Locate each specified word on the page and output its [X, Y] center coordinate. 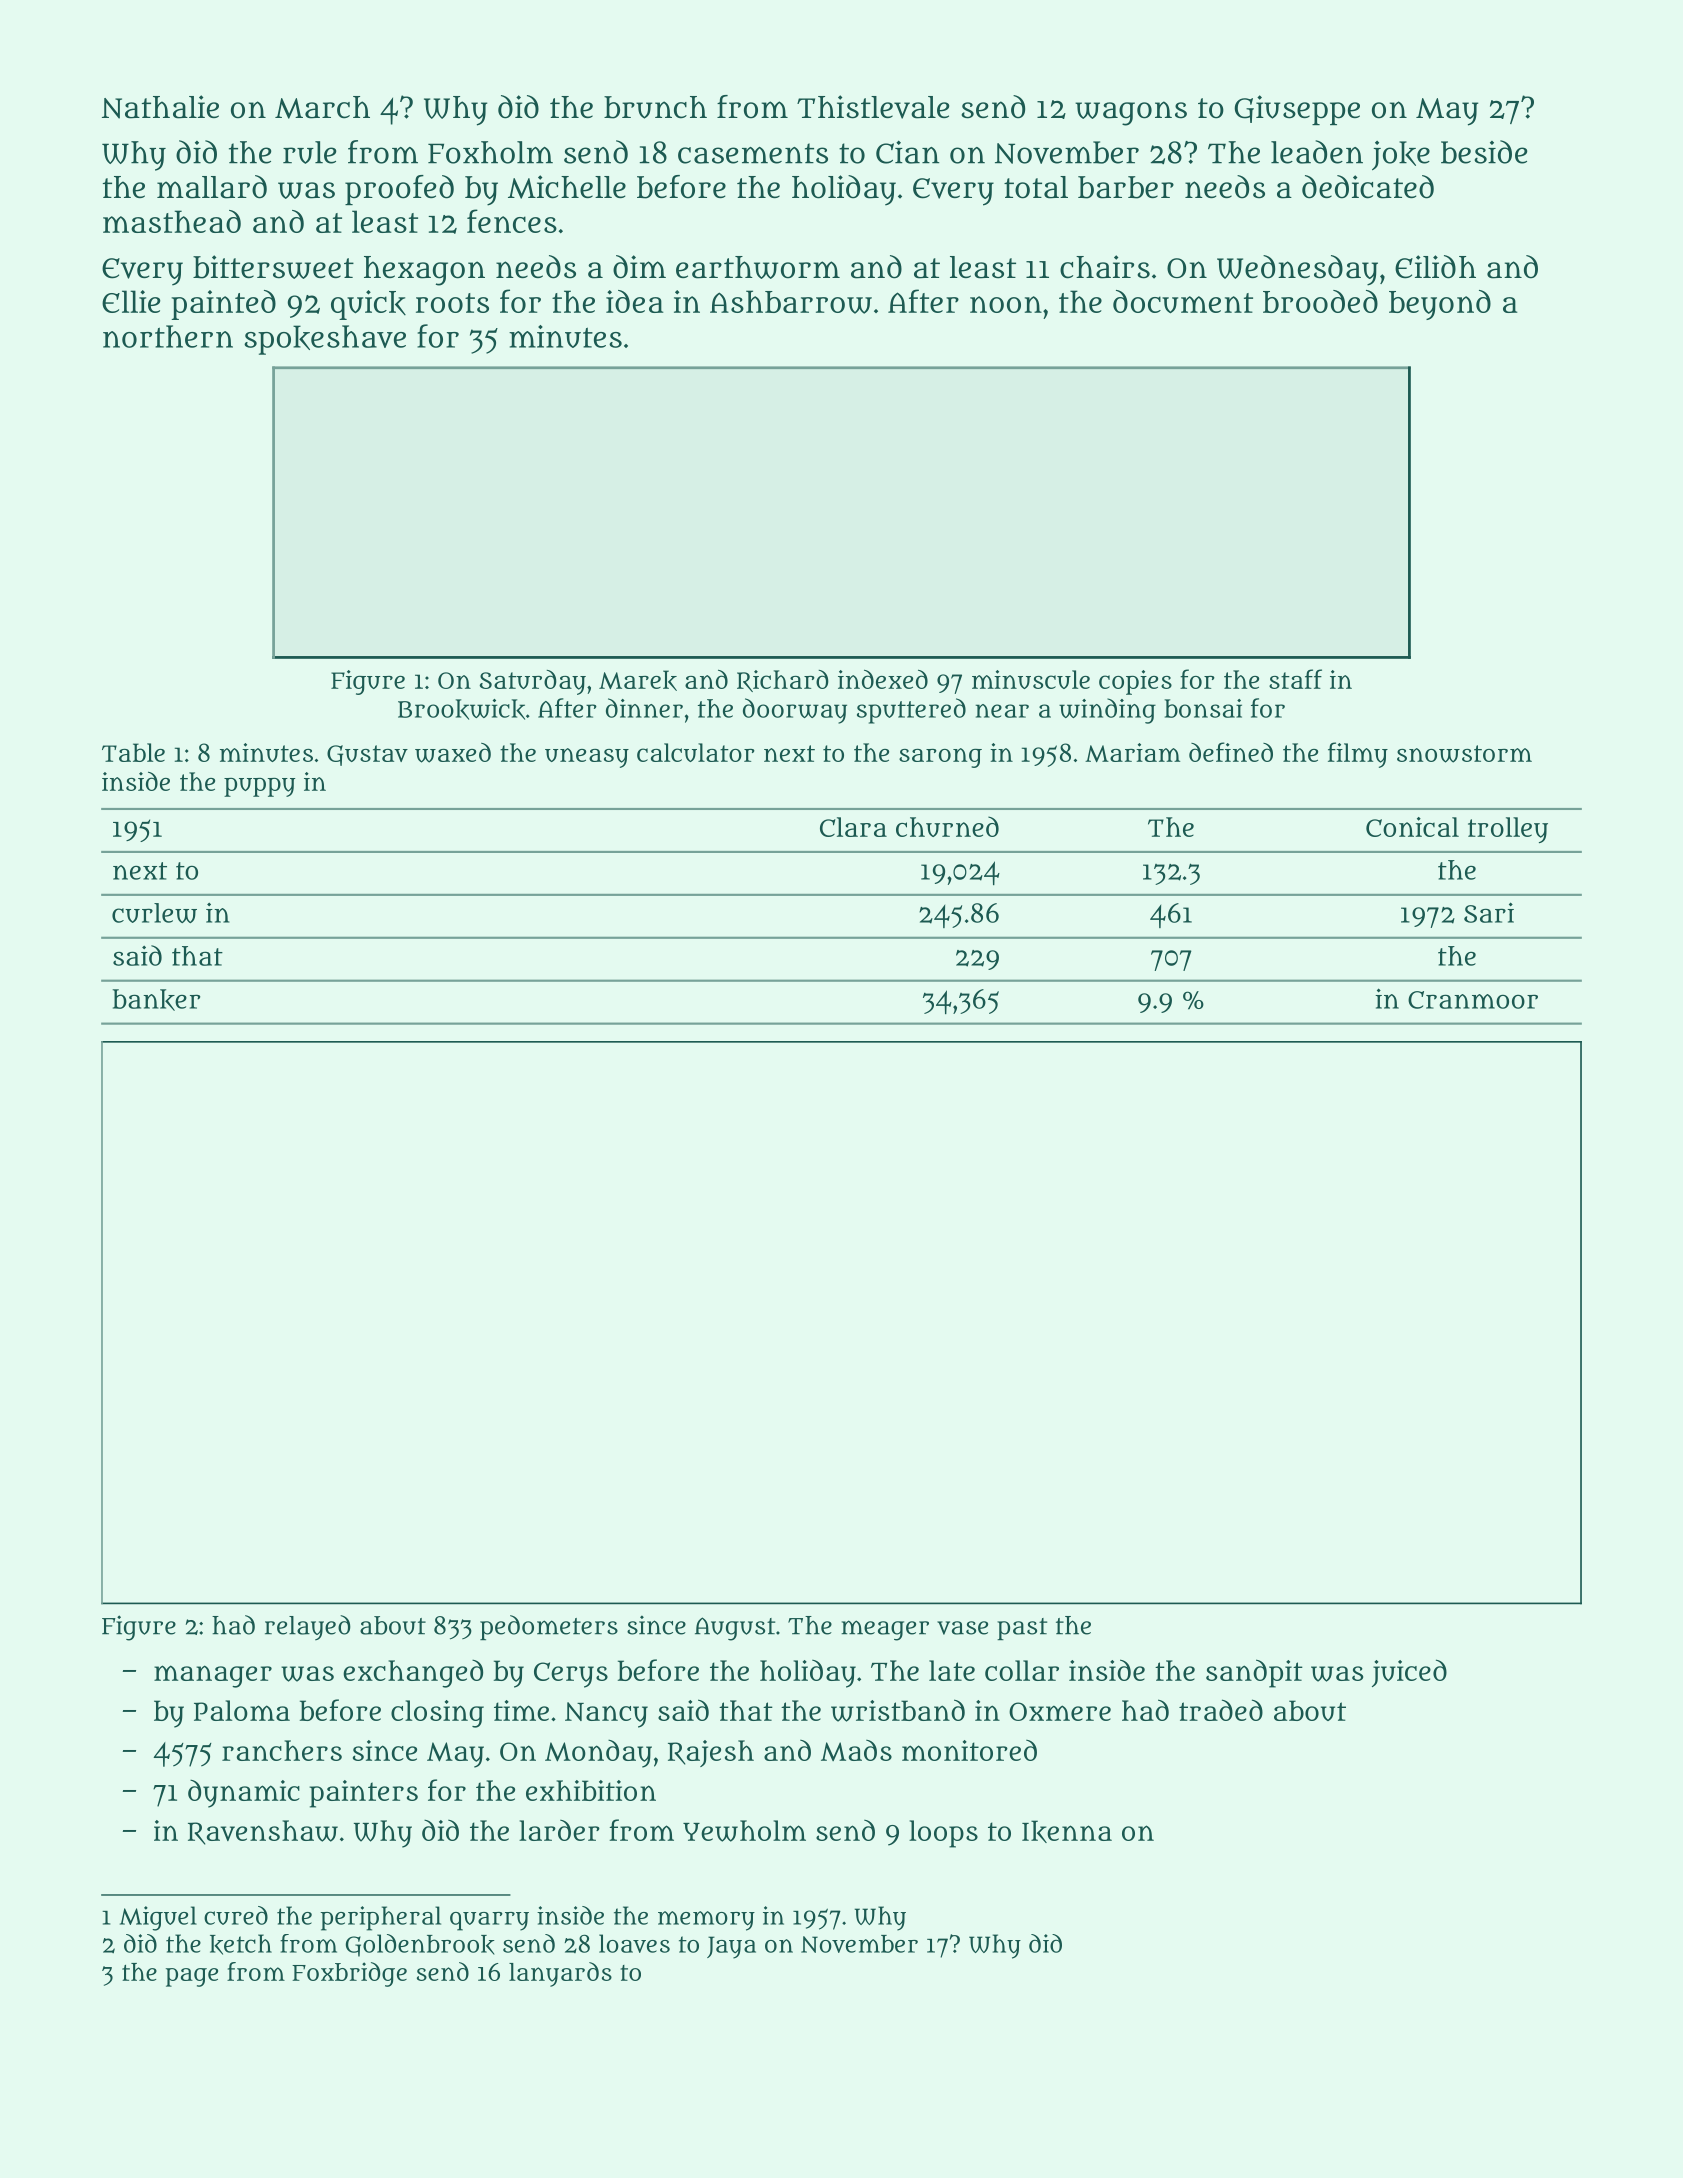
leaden [1317, 152]
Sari [1489, 912]
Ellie [131, 301]
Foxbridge [349, 1974]
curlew [154, 913]
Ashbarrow [791, 302]
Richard [783, 681]
